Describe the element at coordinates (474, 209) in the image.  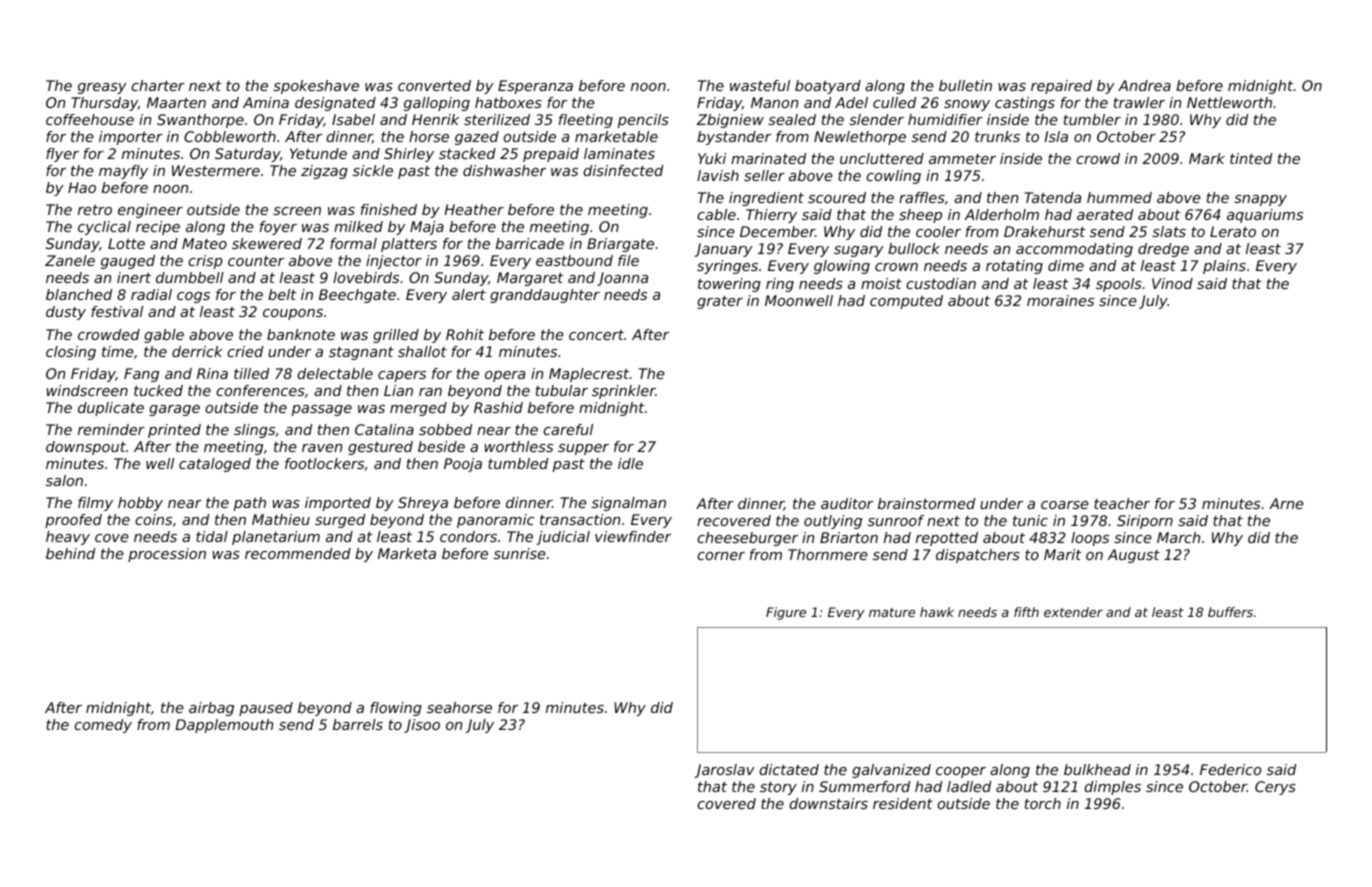
I see `Heather` at that location.
